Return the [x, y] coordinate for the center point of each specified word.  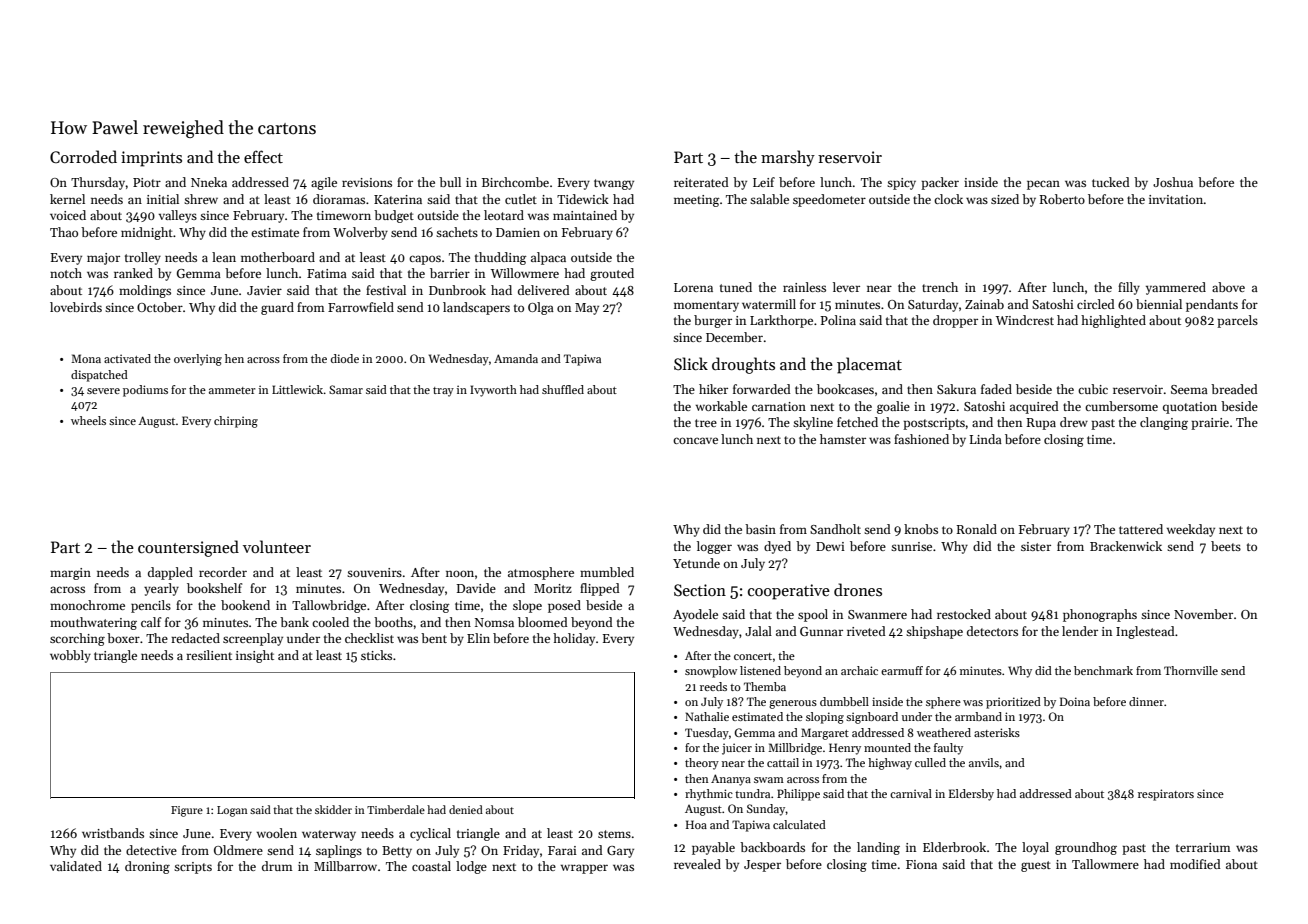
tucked [1111, 182]
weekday [1191, 530]
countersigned [188, 548]
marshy [788, 158]
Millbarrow [345, 866]
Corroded [83, 156]
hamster [843, 439]
